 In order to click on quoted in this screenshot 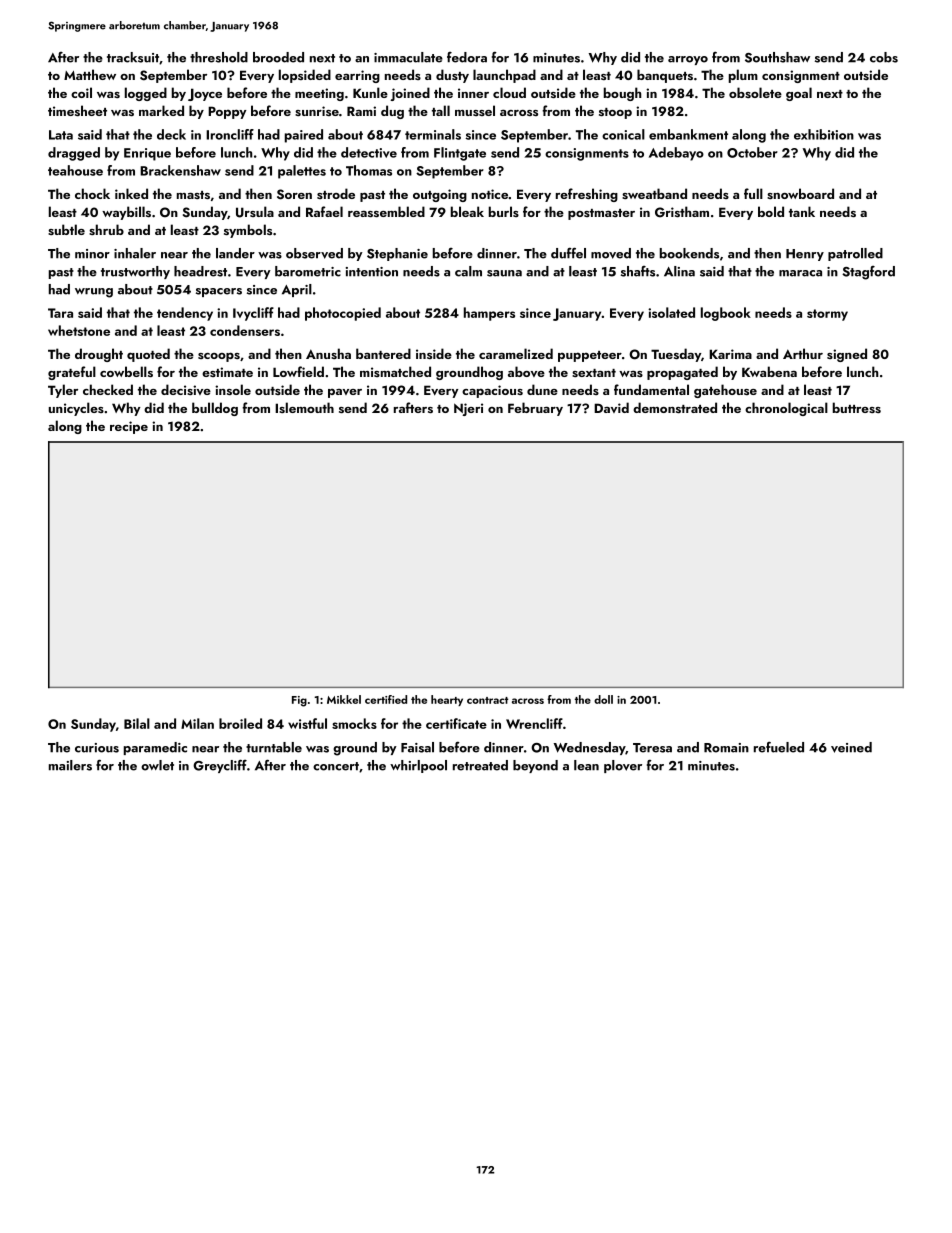, I will do `click(148, 355)`.
